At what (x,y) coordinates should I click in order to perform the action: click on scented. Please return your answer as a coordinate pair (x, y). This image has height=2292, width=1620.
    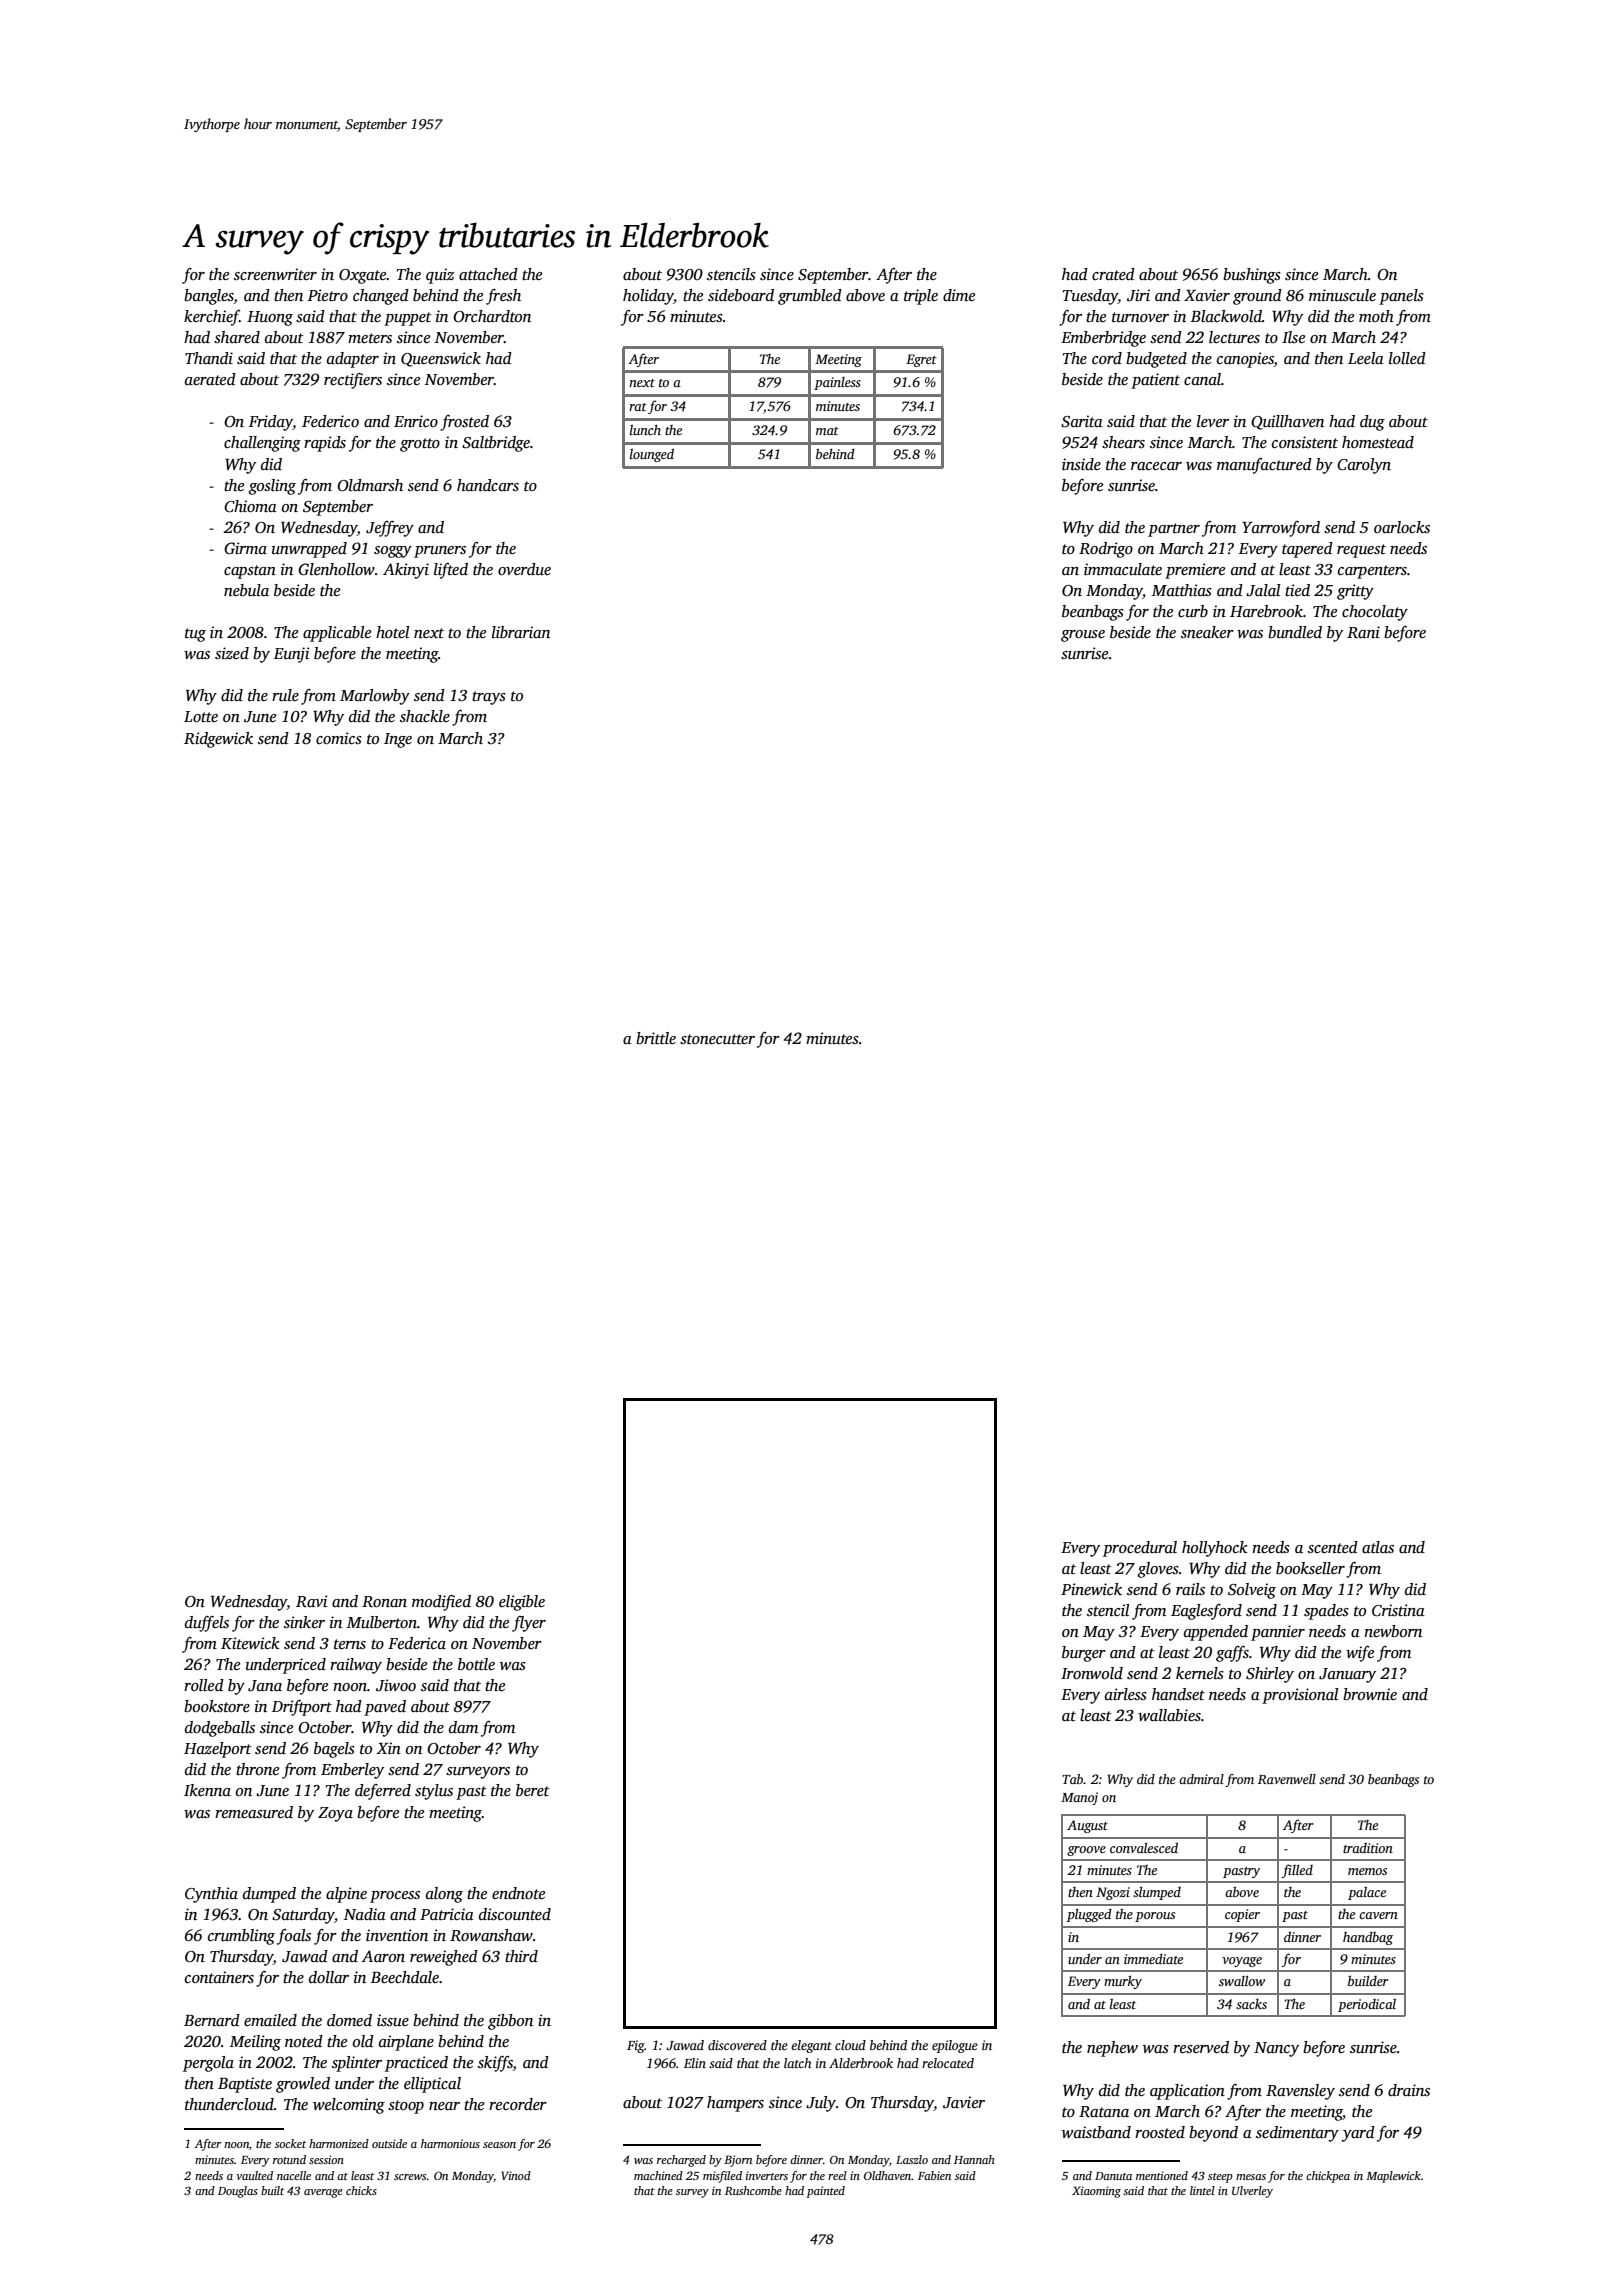
    Looking at the image, I should click on (1333, 1547).
